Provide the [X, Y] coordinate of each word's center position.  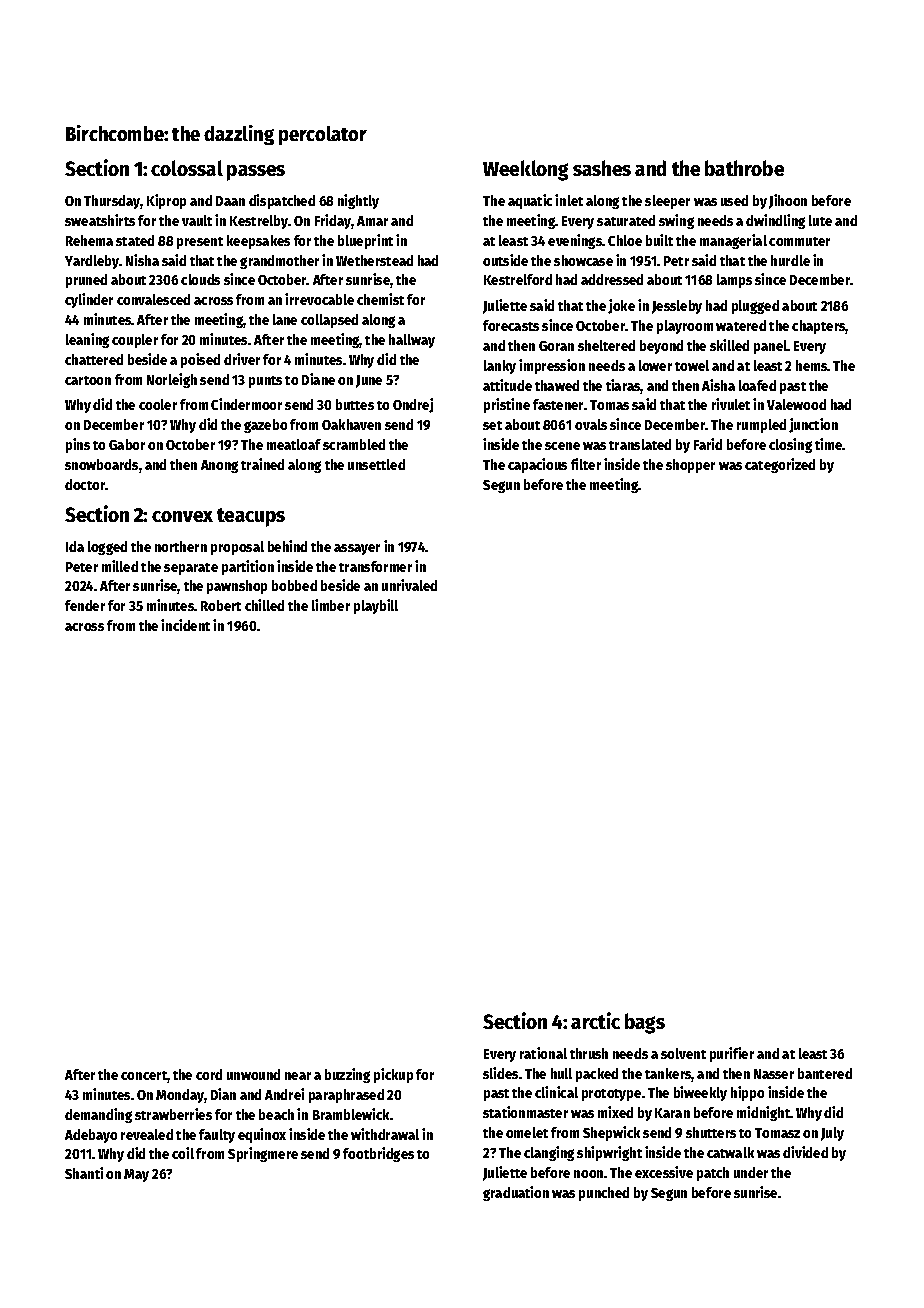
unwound [253, 1074]
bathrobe [744, 168]
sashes [602, 168]
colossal [187, 168]
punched [604, 1194]
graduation [516, 1193]
